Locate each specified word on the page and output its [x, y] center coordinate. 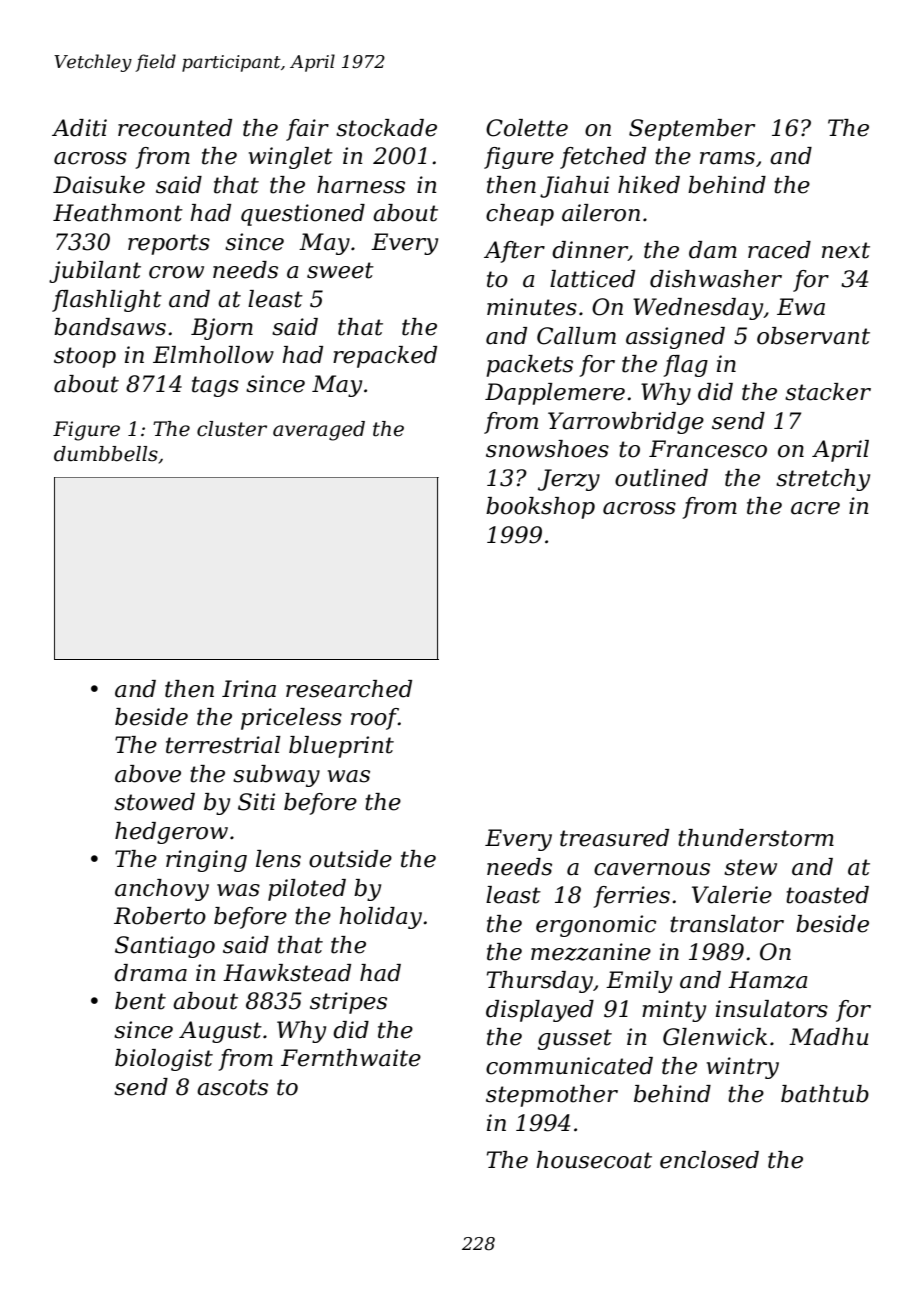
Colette [527, 128]
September [692, 130]
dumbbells [106, 454]
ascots [232, 1087]
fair [307, 130]
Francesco [708, 449]
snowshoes [547, 449]
